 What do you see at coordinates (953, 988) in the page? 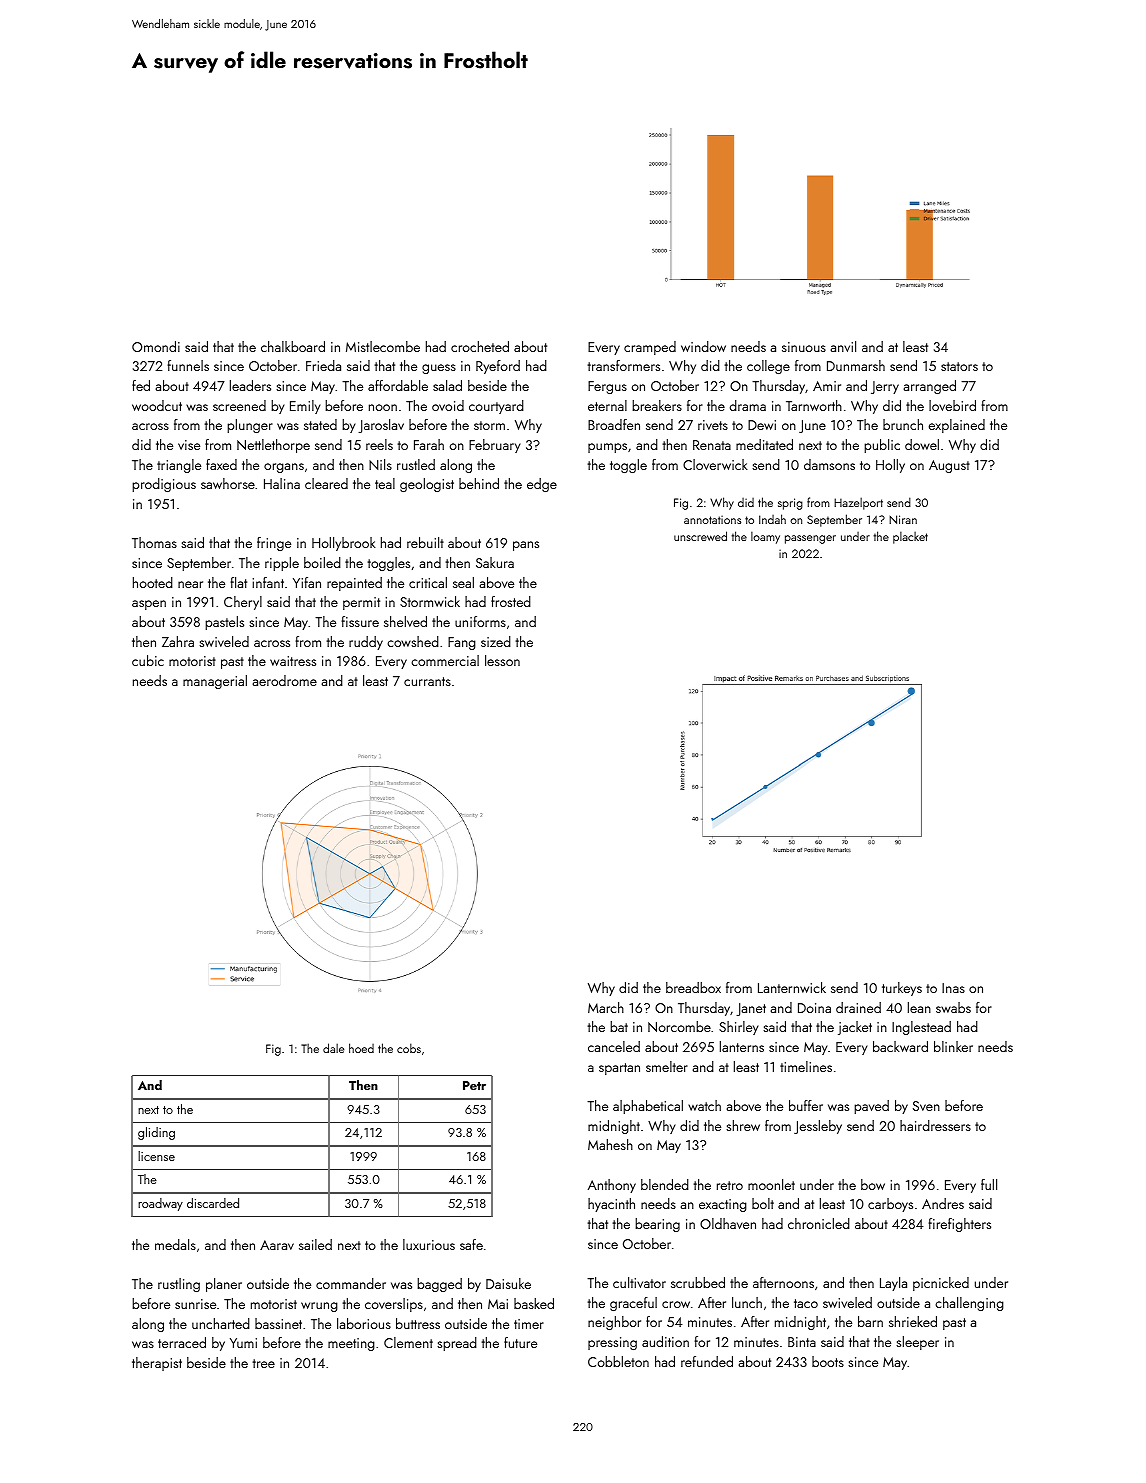
I see `Inas` at bounding box center [953, 988].
